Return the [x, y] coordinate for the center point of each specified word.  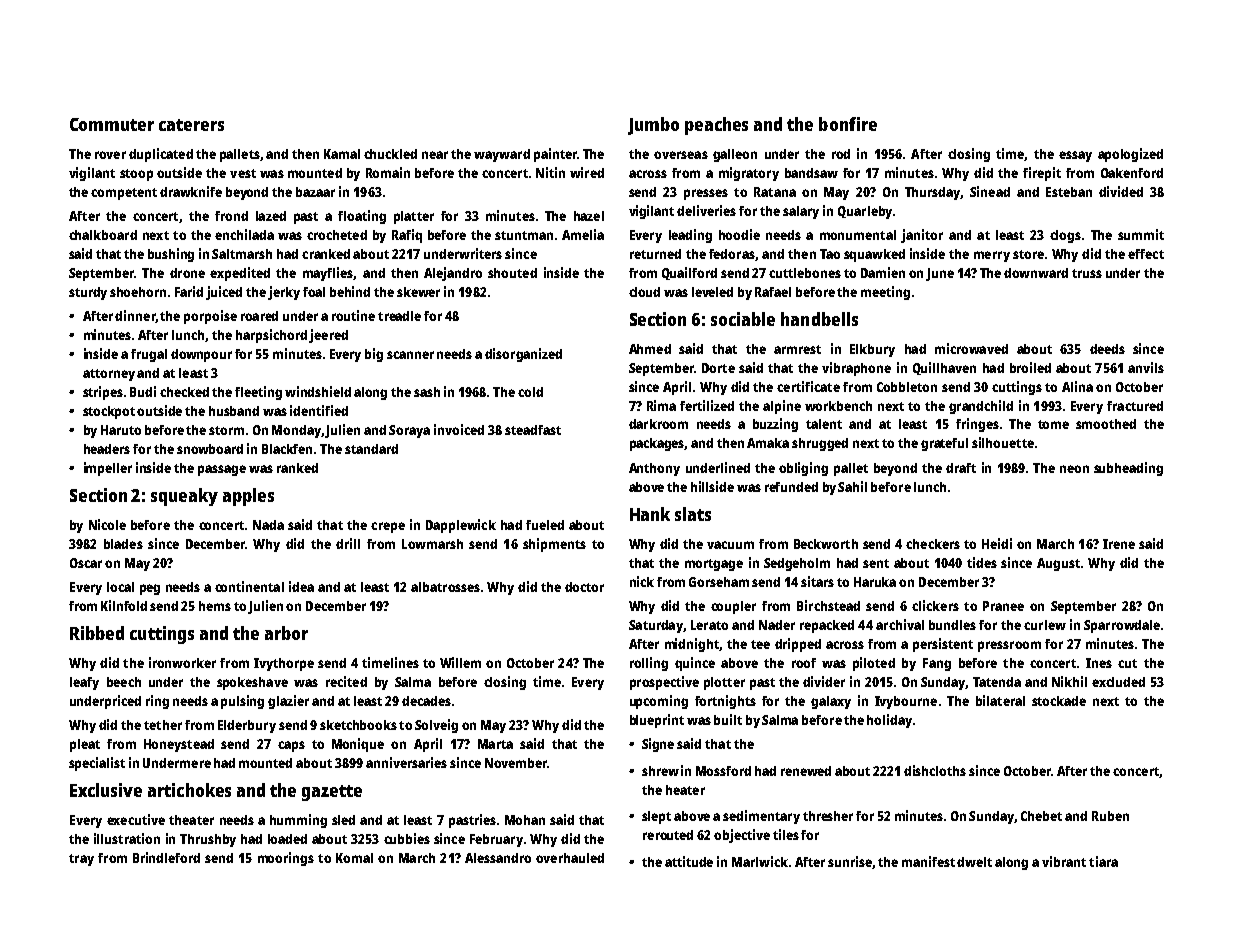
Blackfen [287, 449]
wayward [502, 155]
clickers [935, 605]
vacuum [730, 545]
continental [249, 586]
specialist [97, 764]
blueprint [657, 721]
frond [231, 216]
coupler [733, 607]
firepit [1042, 174]
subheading [1128, 469]
